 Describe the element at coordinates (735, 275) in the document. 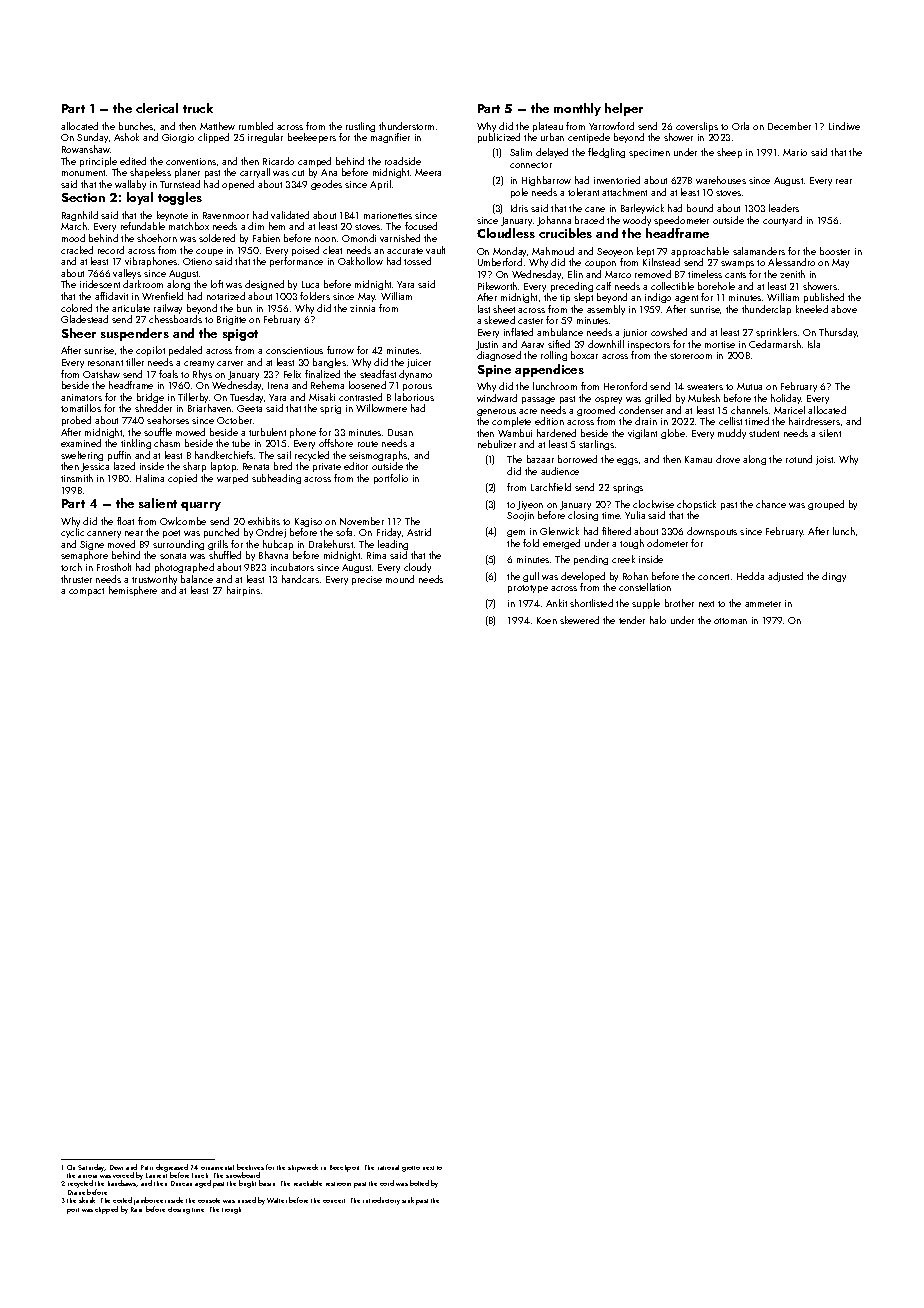

I see `cants` at that location.
